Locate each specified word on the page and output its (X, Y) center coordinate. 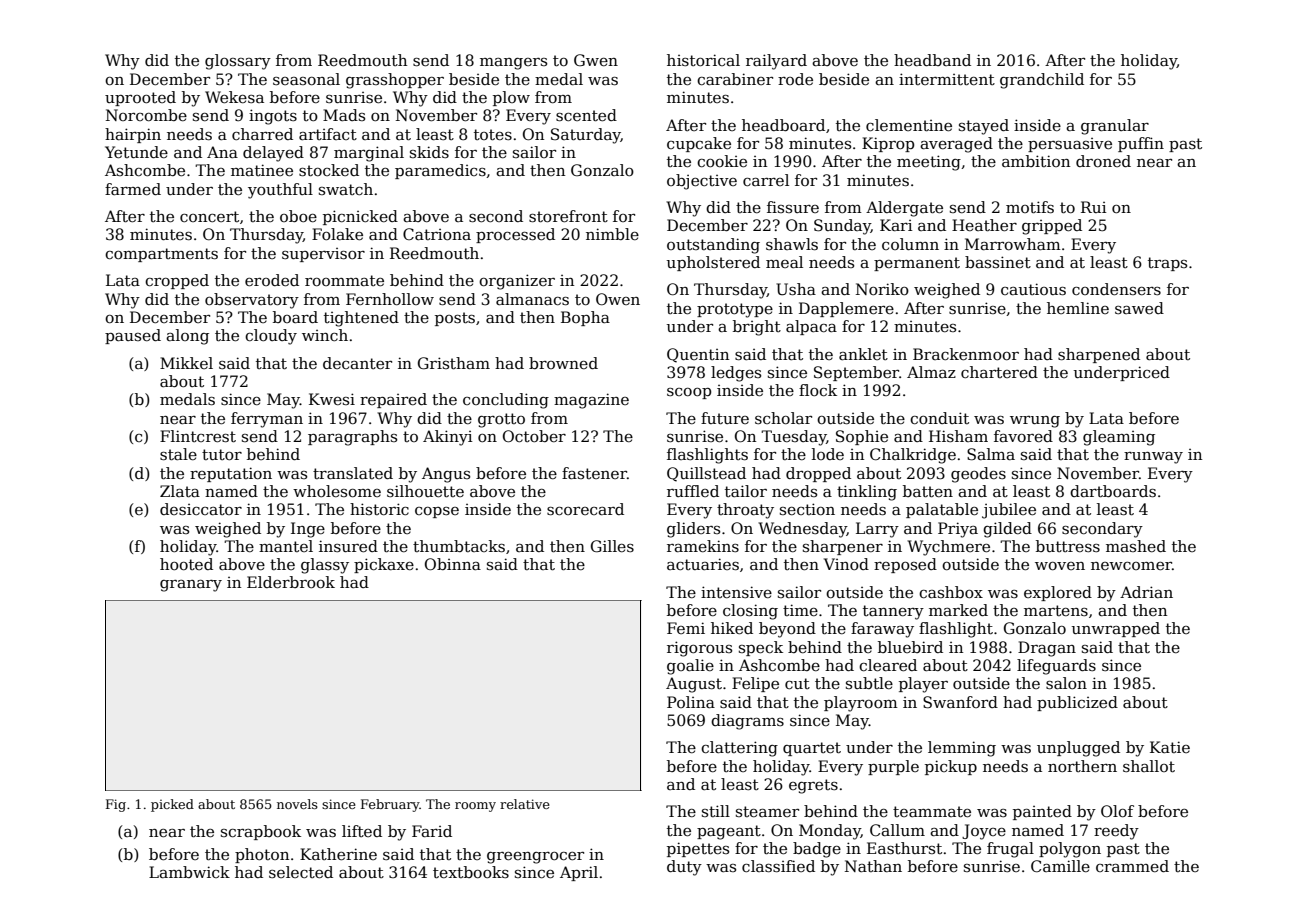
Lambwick (189, 872)
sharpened (1099, 355)
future (725, 418)
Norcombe (146, 115)
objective (702, 182)
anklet (863, 354)
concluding (506, 401)
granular (1115, 127)
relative (525, 804)
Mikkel (186, 363)
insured (348, 546)
